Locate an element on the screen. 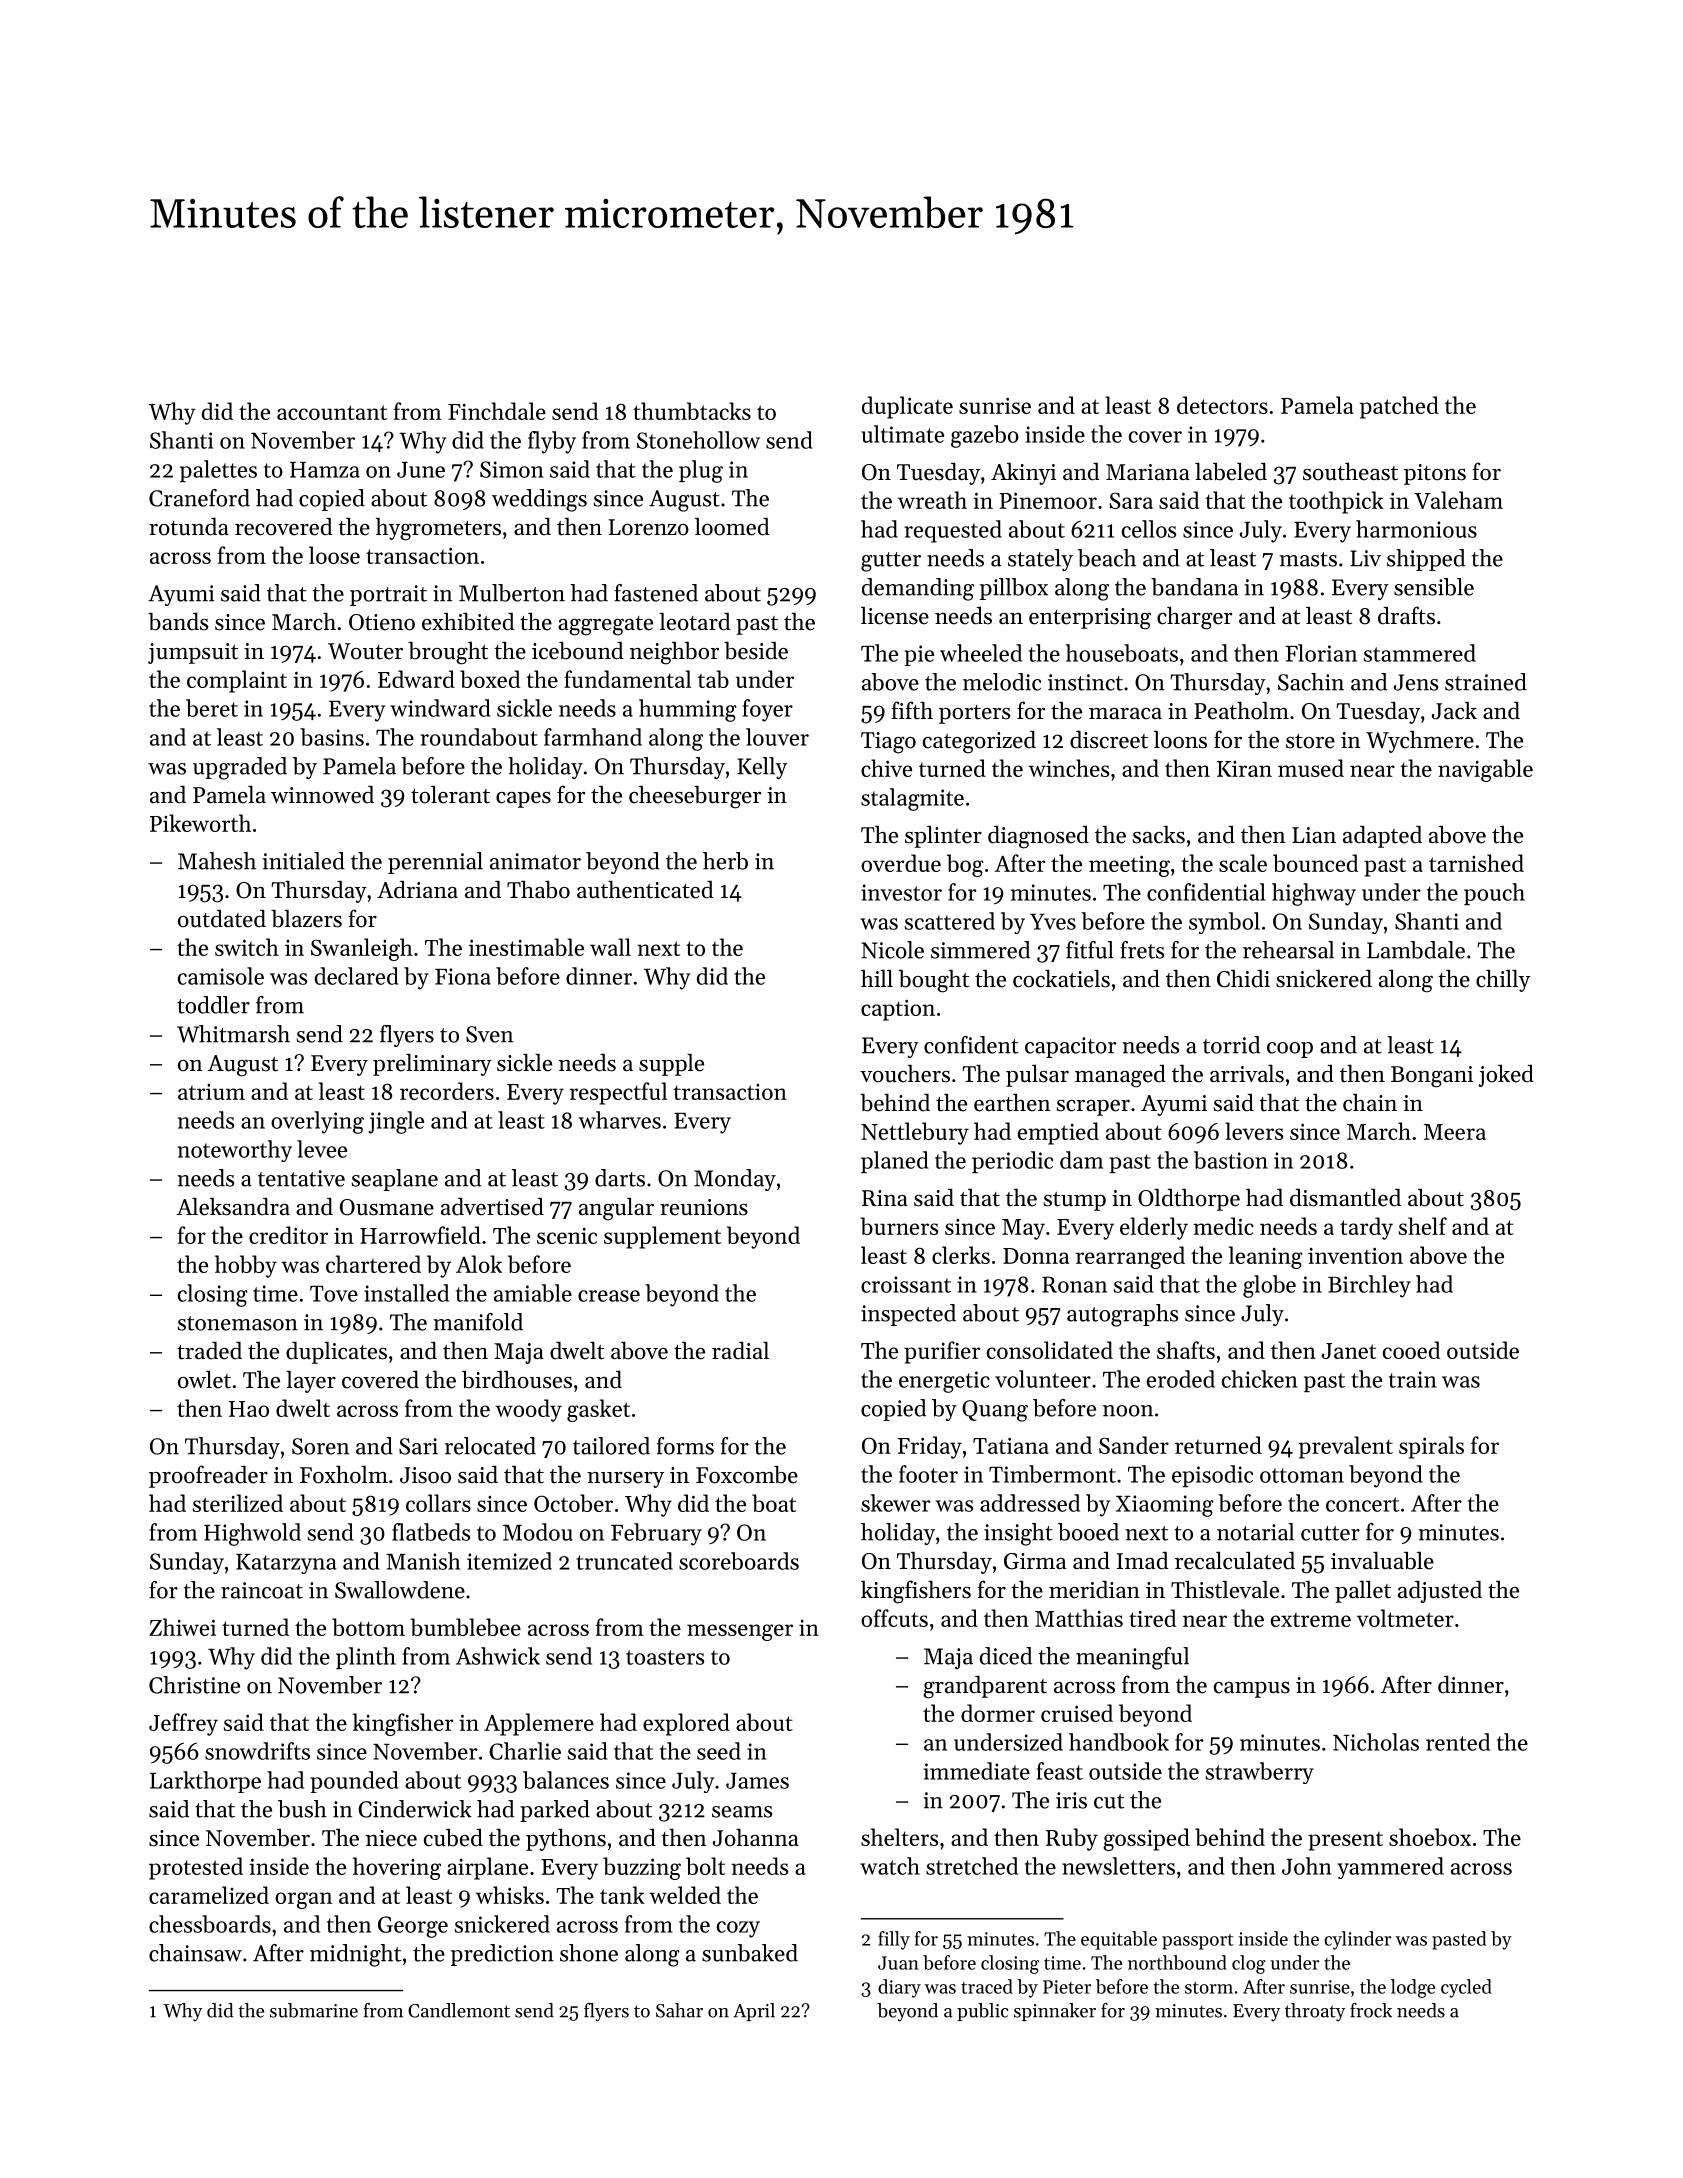 The width and height of the screenshot is (1683, 2178). patched is located at coordinates (1399, 407).
